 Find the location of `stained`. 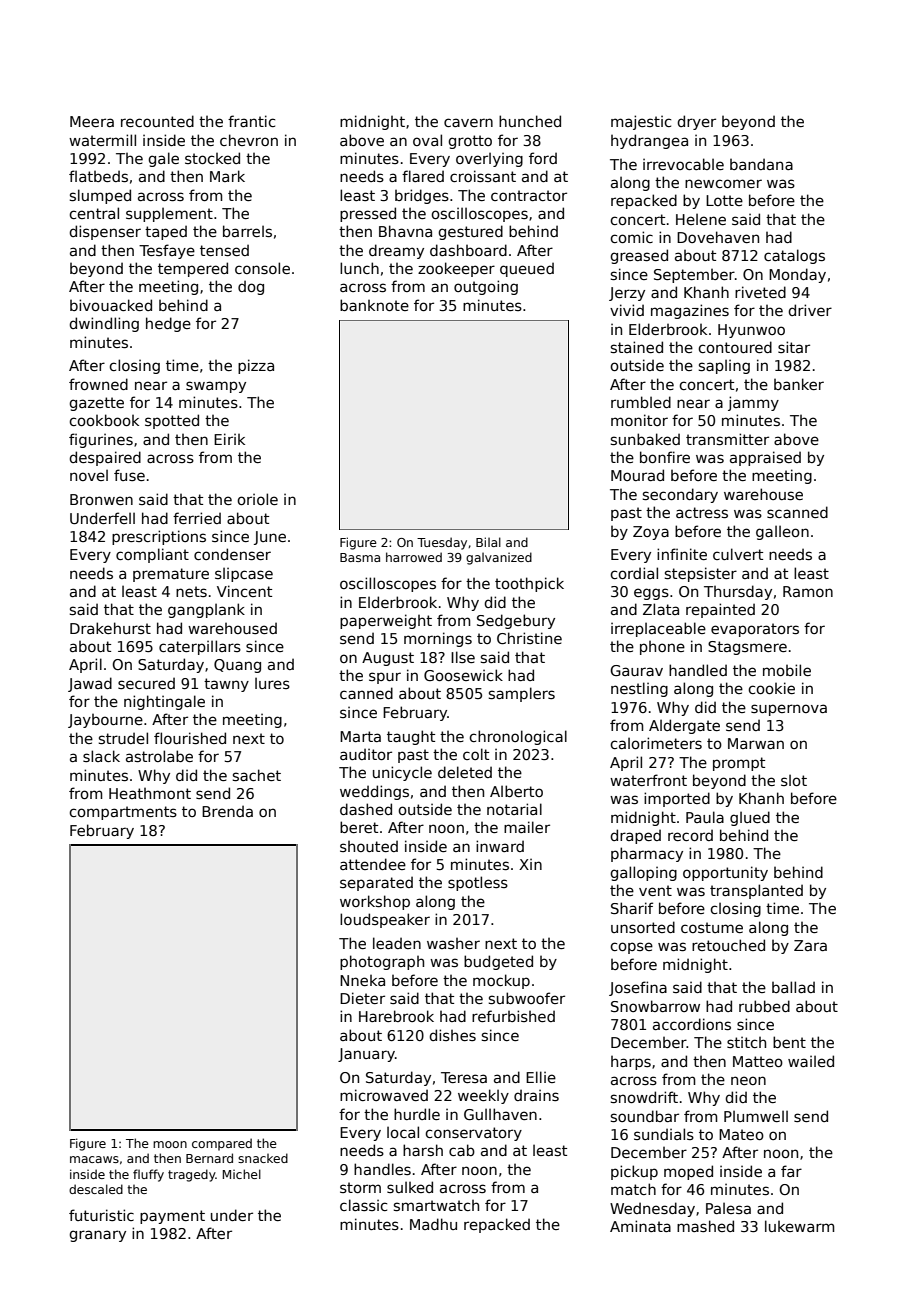

stained is located at coordinates (637, 347).
